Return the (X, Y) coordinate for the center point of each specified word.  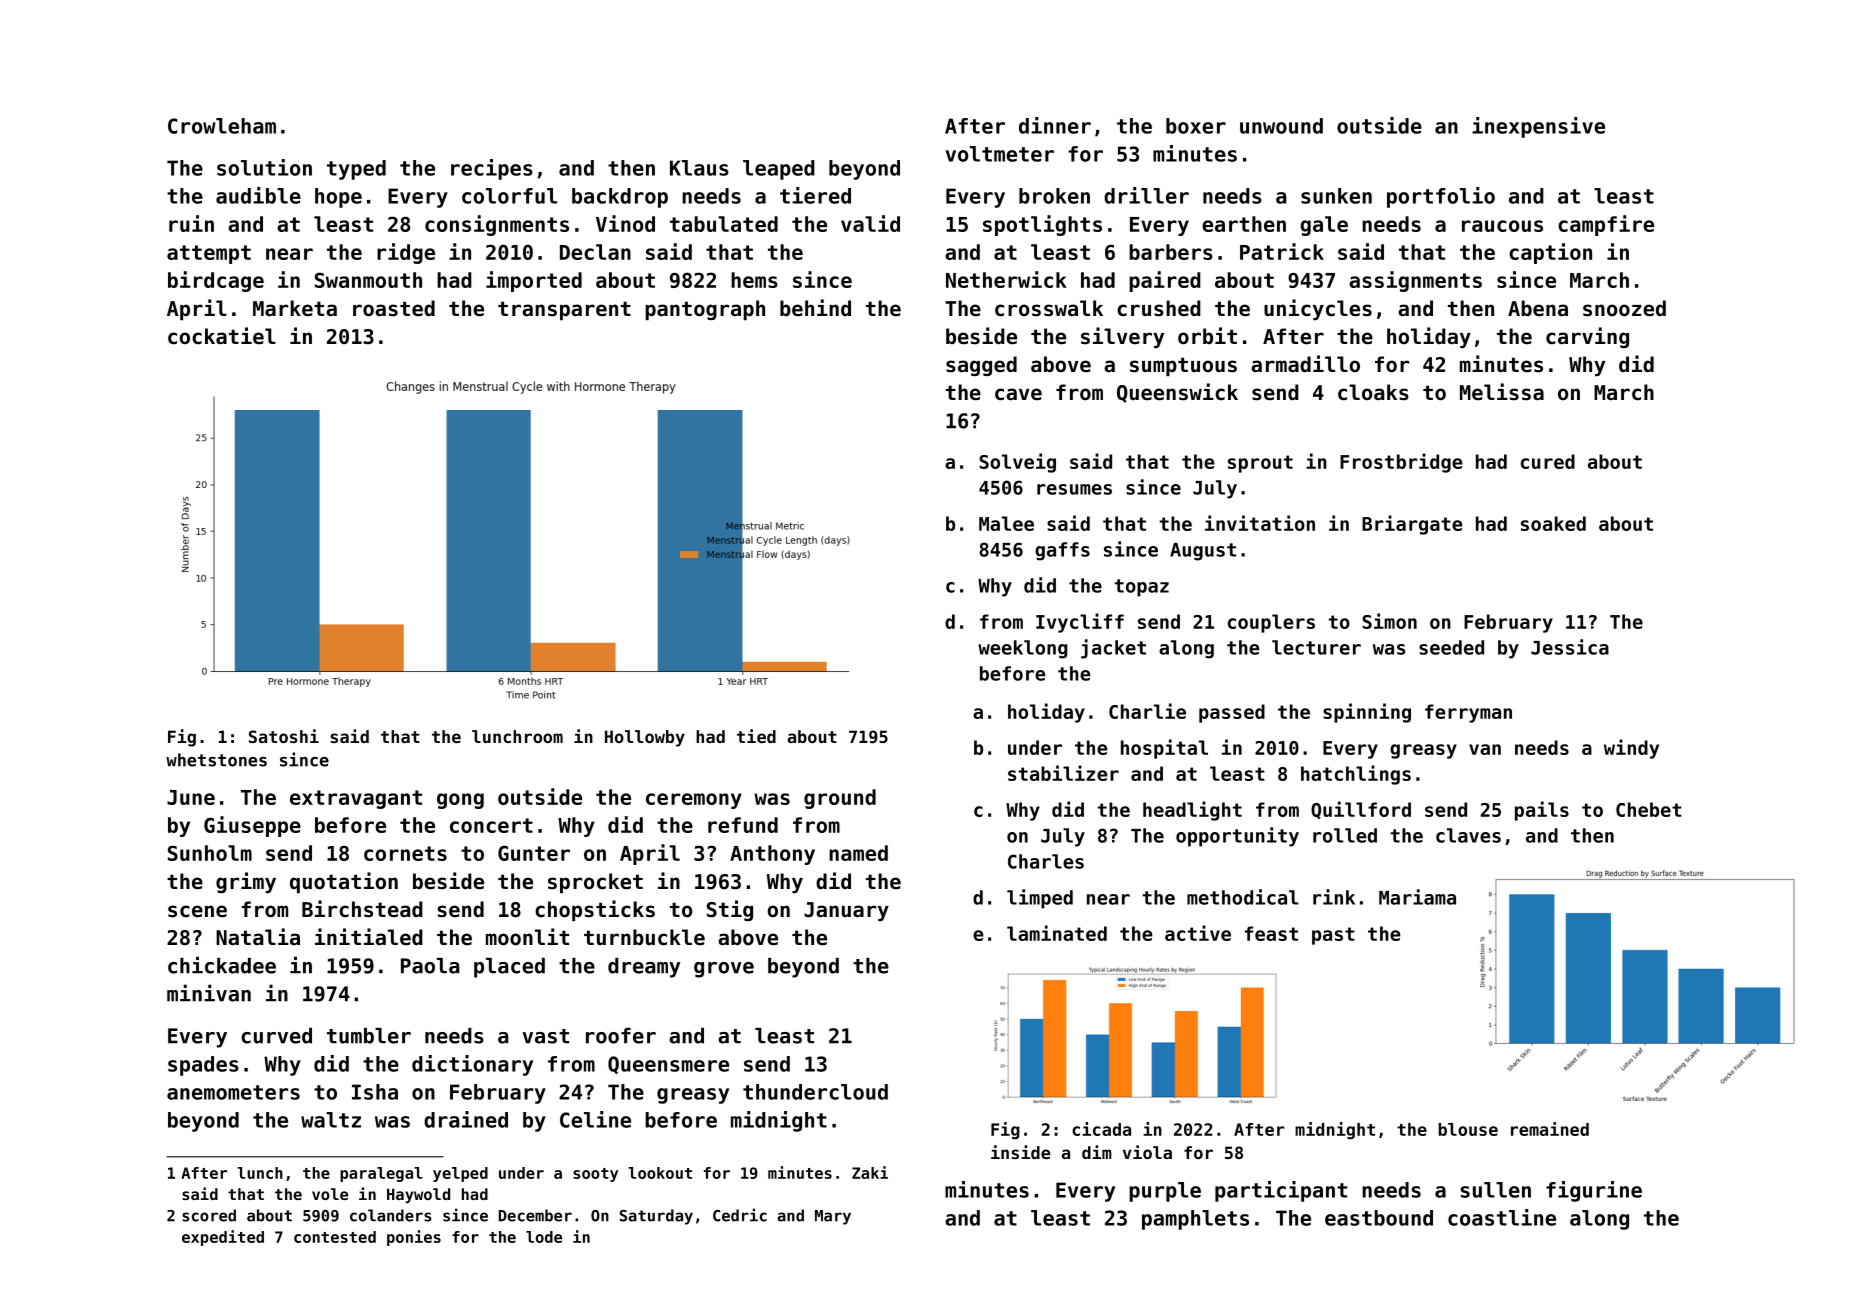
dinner (1055, 125)
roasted (394, 308)
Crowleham (222, 126)
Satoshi (284, 736)
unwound (1281, 126)
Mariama (1417, 897)
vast (545, 1036)
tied (756, 736)
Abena (1538, 308)
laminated (1057, 933)
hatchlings (1356, 775)
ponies (414, 1238)
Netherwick (1006, 279)
